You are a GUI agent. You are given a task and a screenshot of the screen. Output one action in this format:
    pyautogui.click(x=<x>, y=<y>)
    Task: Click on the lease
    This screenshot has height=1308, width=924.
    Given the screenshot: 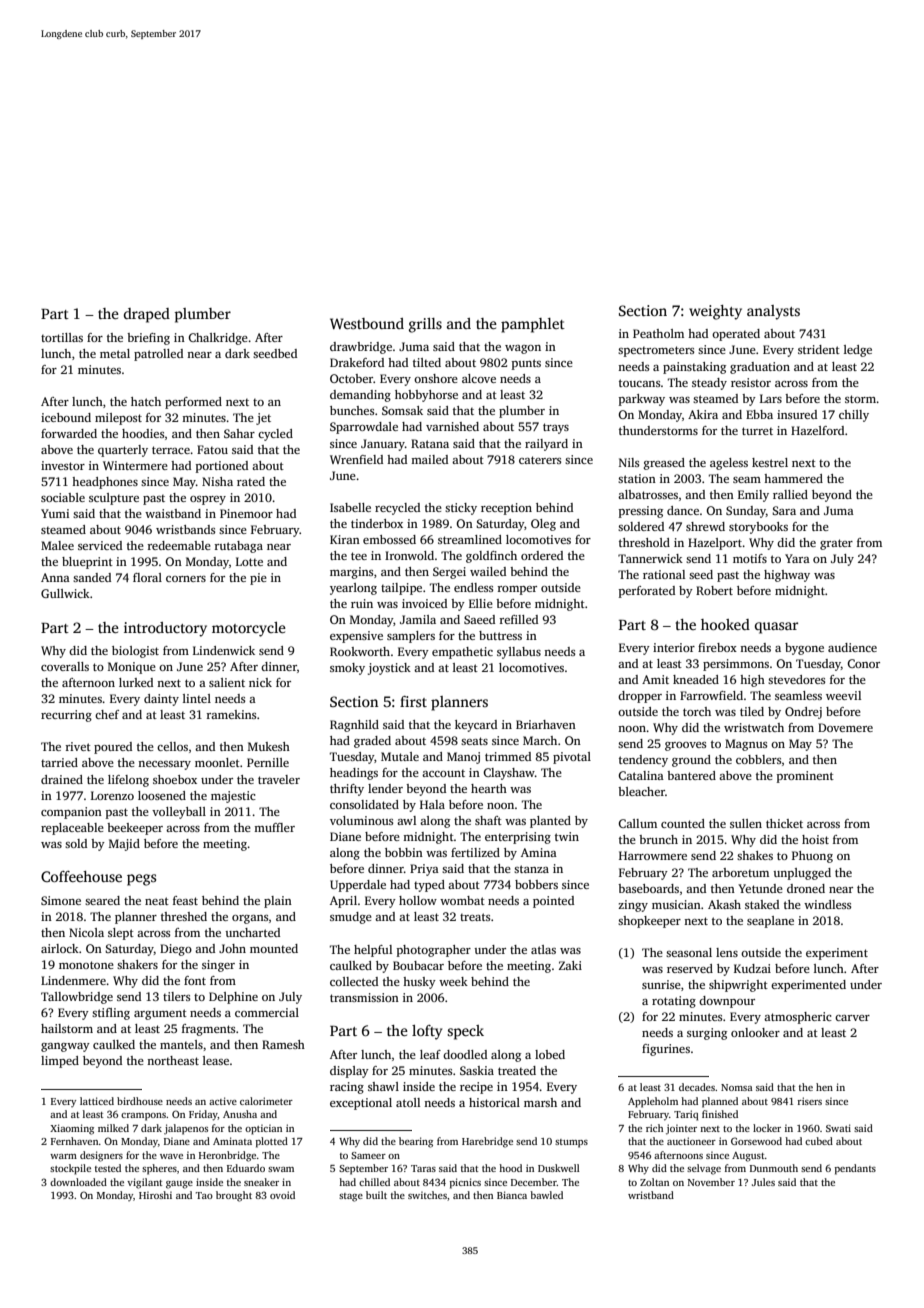 What is the action you would take?
    pyautogui.click(x=216, y=1060)
